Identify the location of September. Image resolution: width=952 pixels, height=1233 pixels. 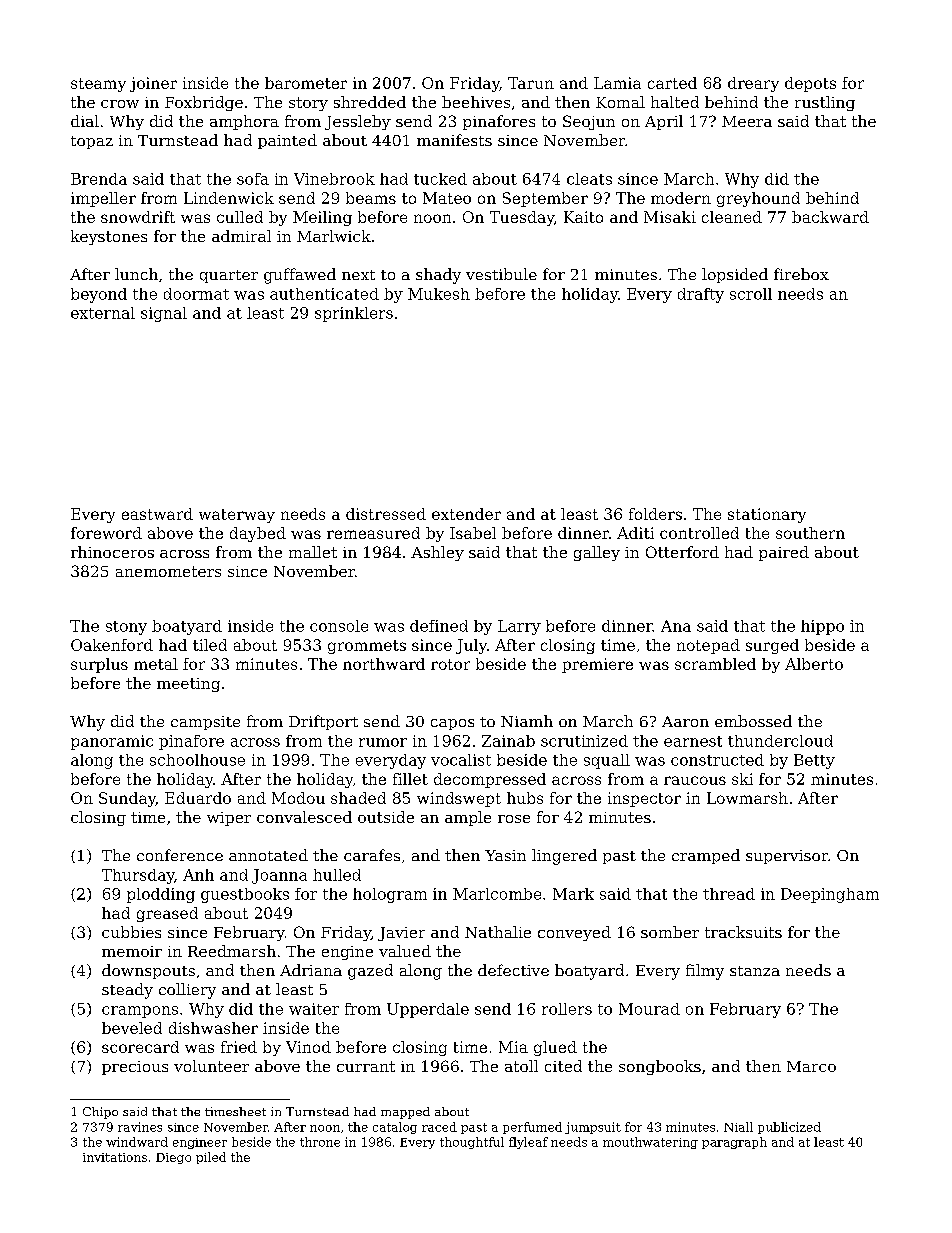
(545, 199).
